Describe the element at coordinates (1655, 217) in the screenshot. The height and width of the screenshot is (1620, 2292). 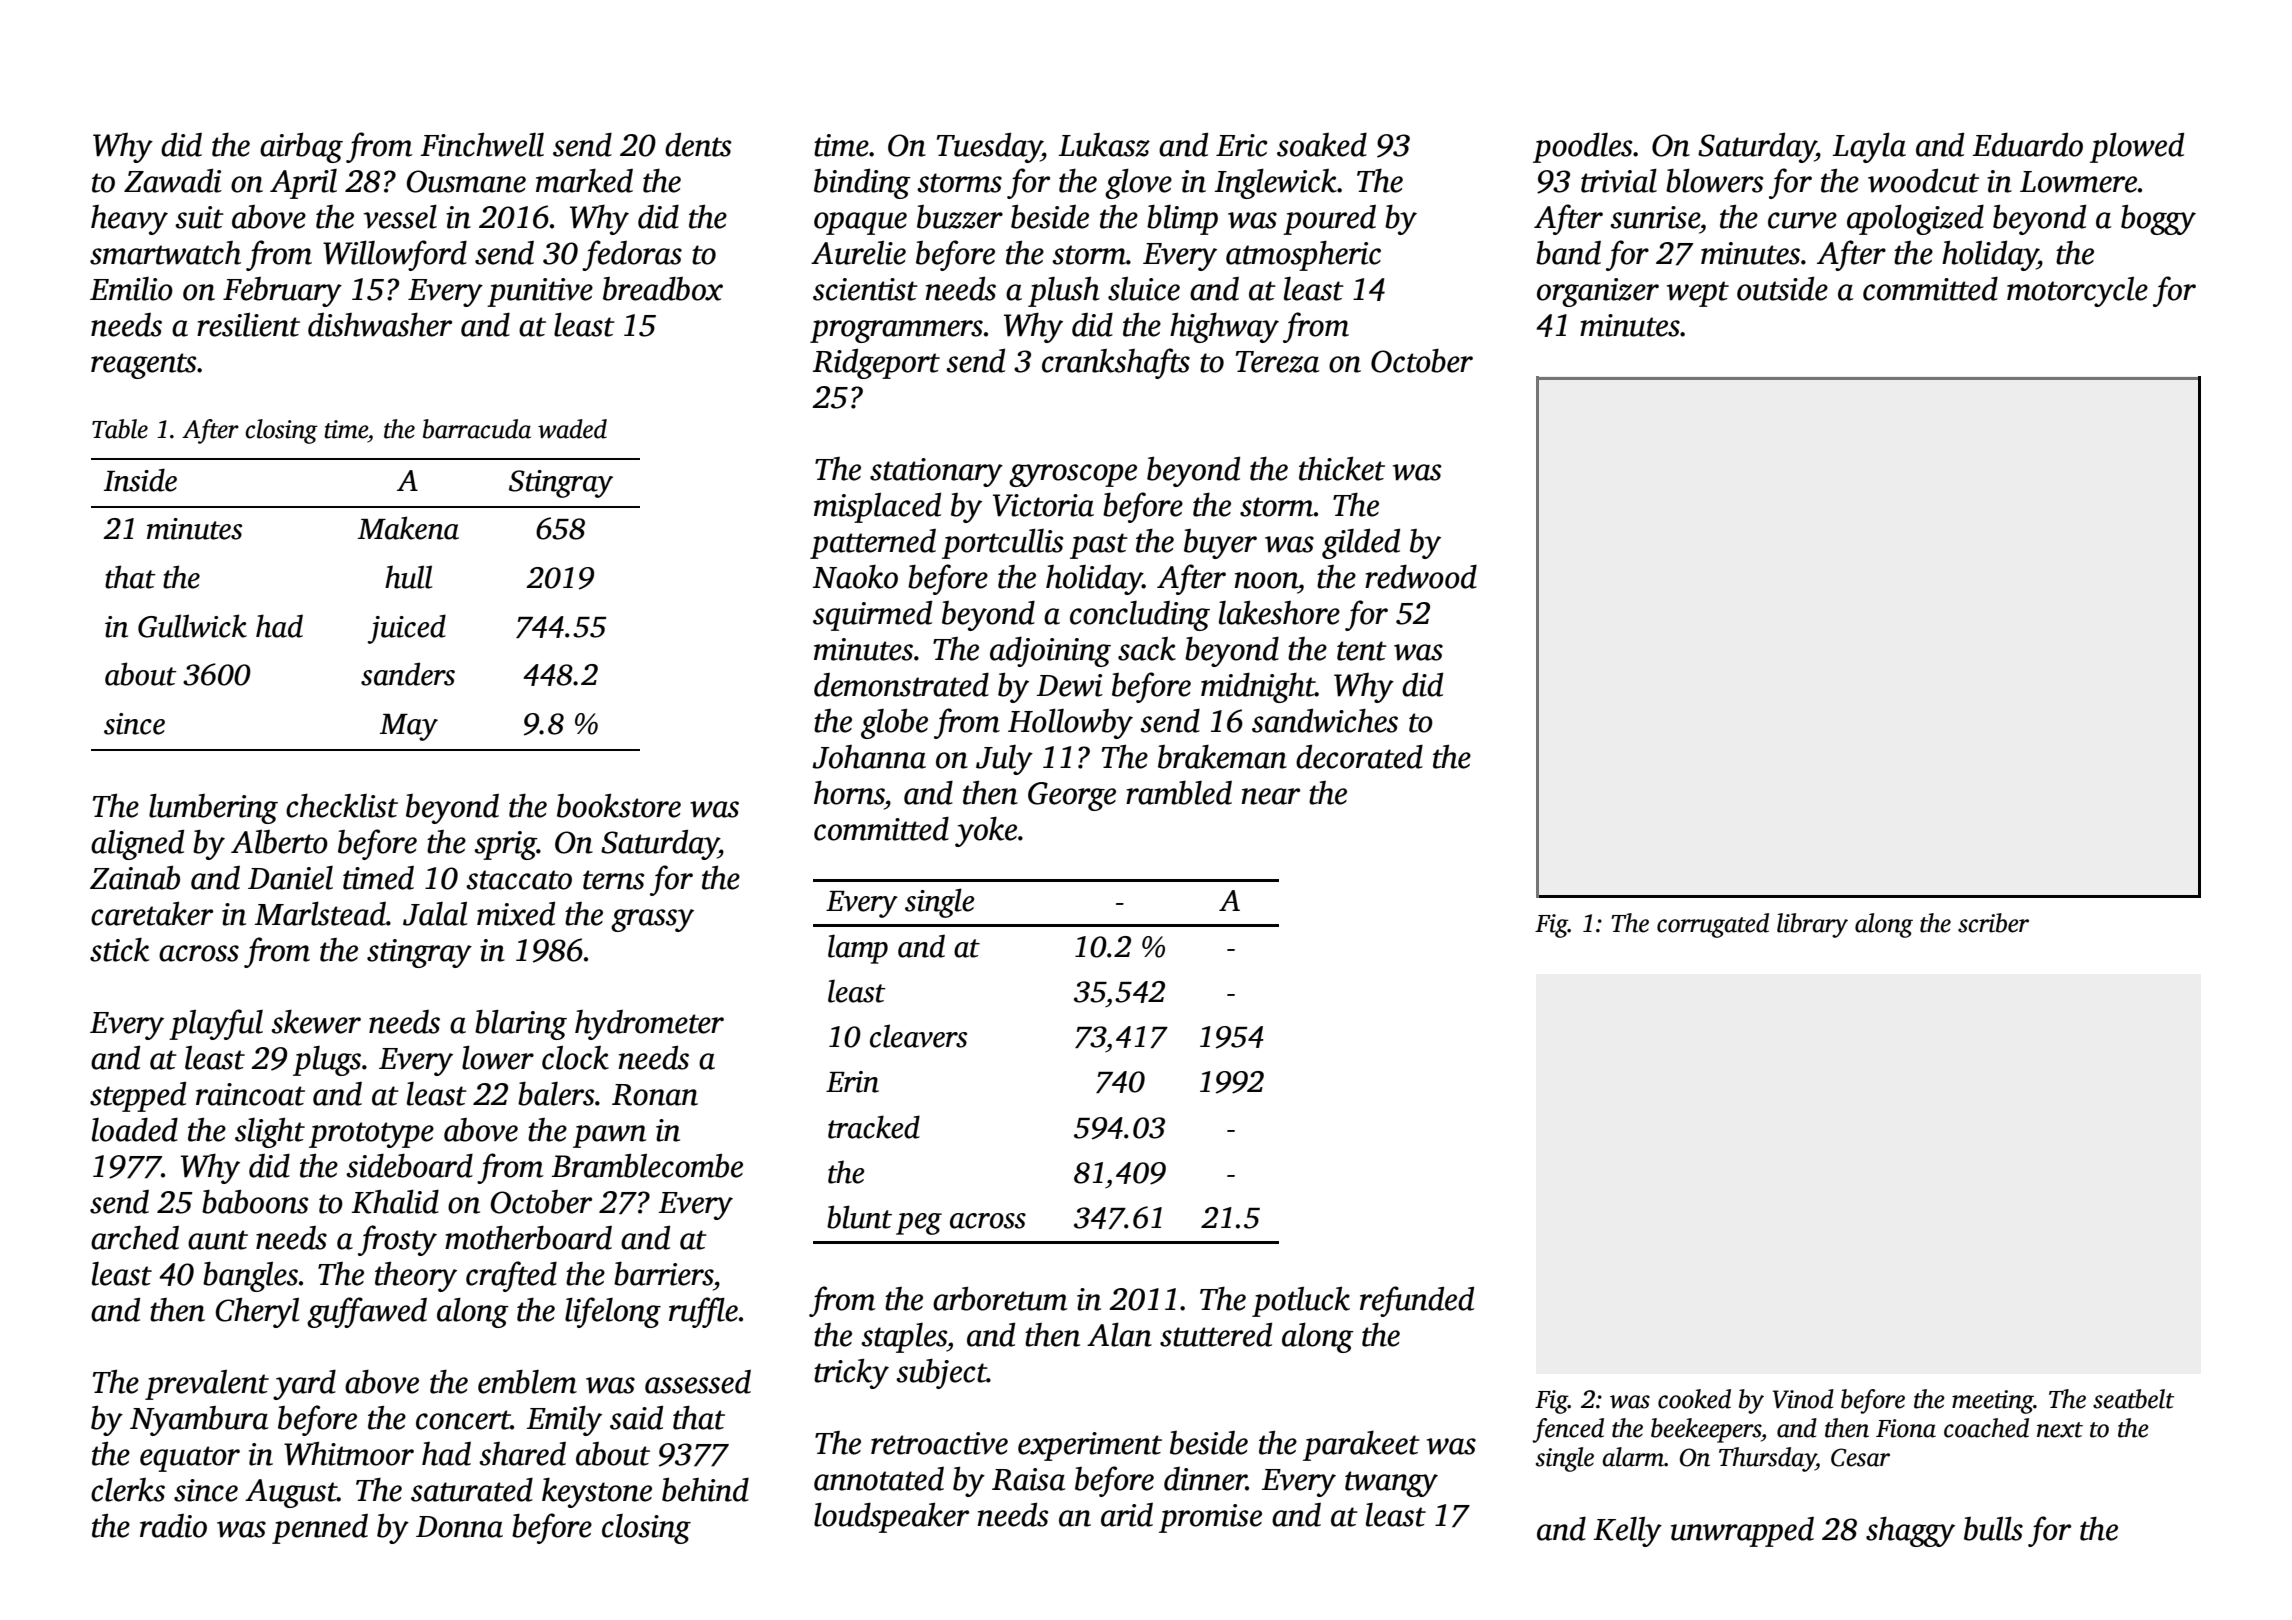
I see `sunrise` at that location.
